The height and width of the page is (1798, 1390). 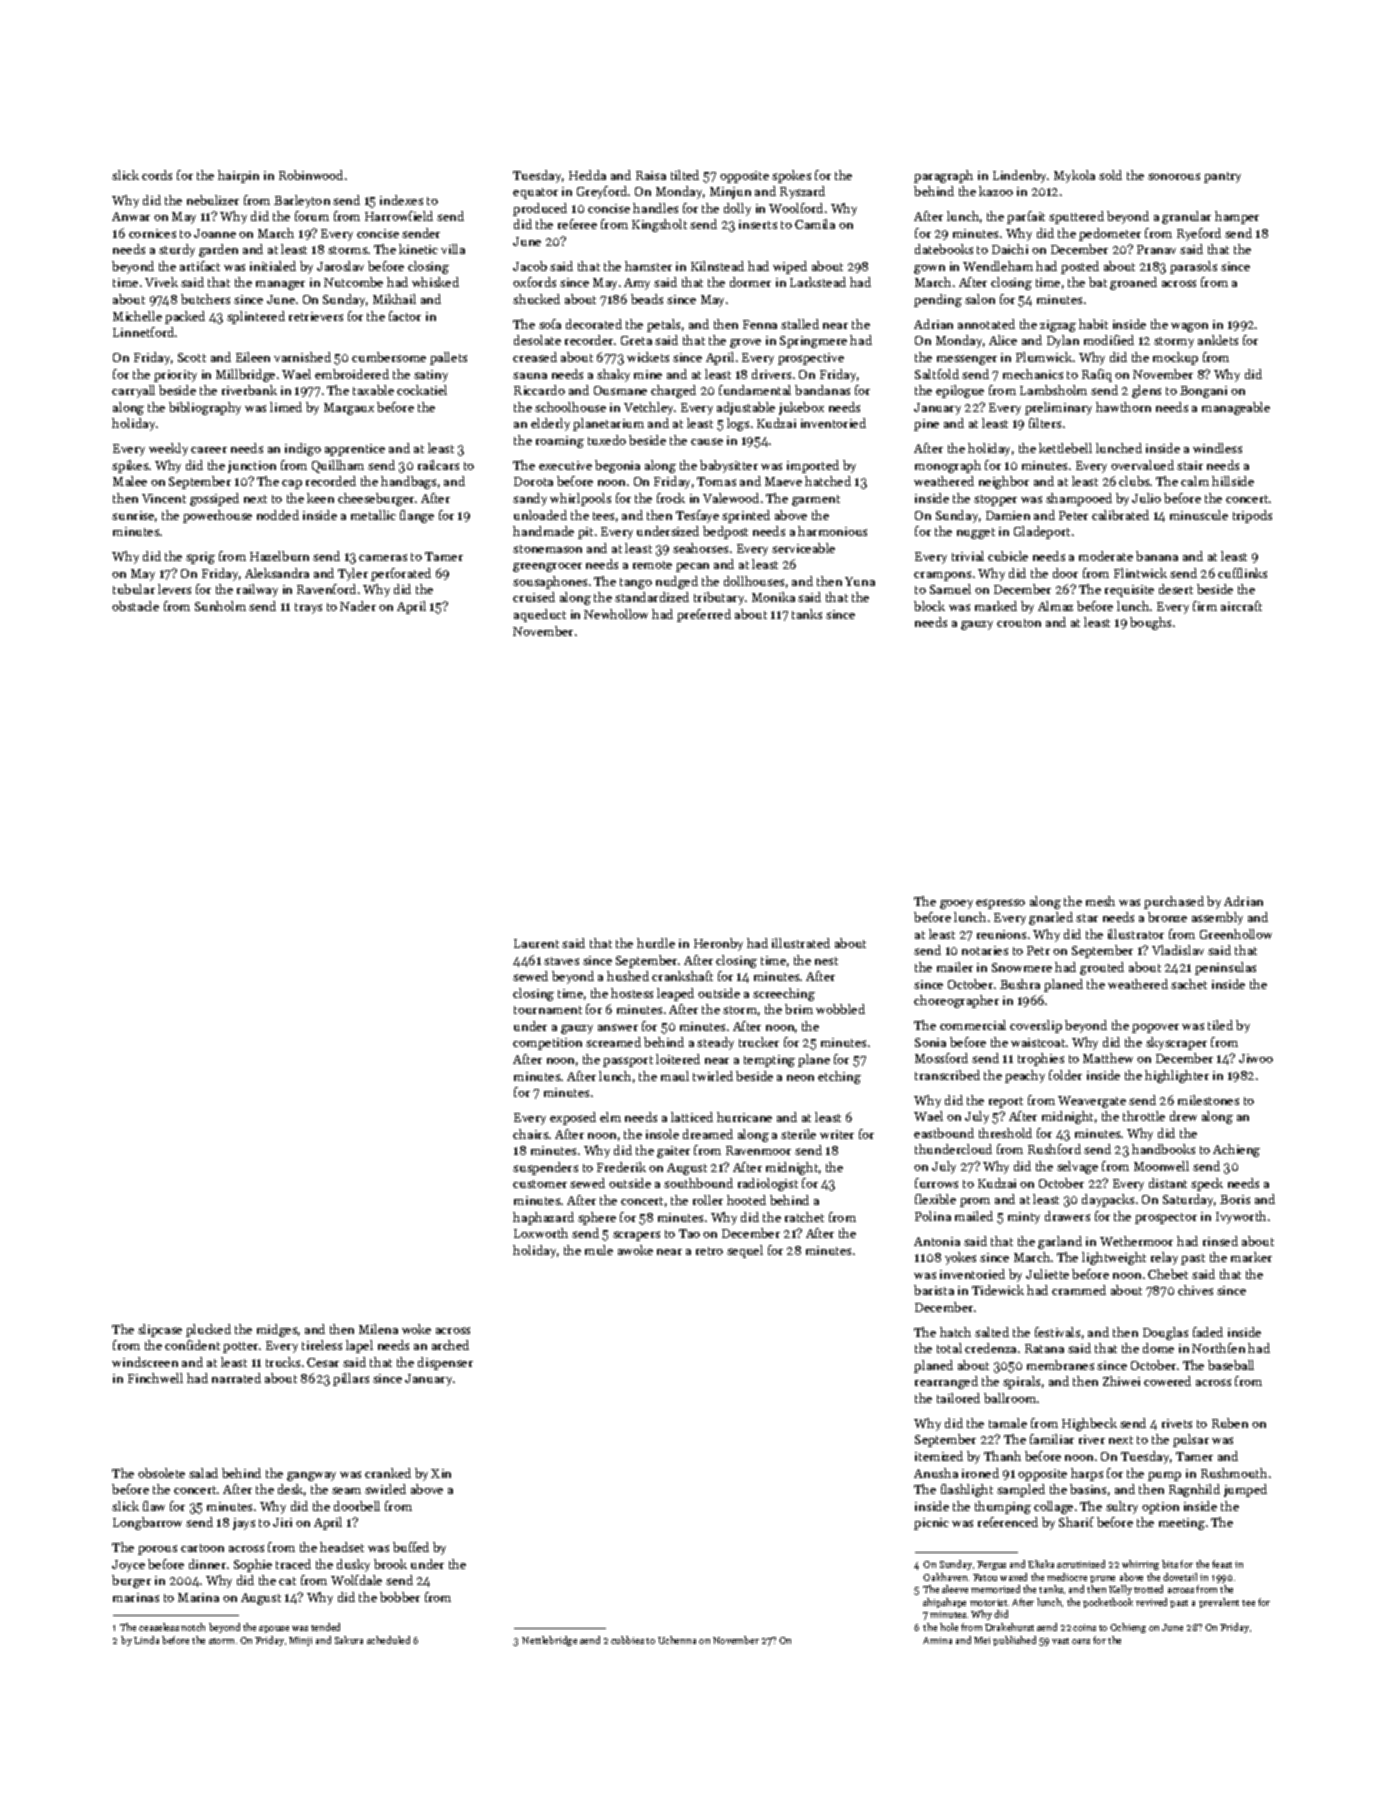 What do you see at coordinates (308, 608) in the page?
I see `trays` at bounding box center [308, 608].
